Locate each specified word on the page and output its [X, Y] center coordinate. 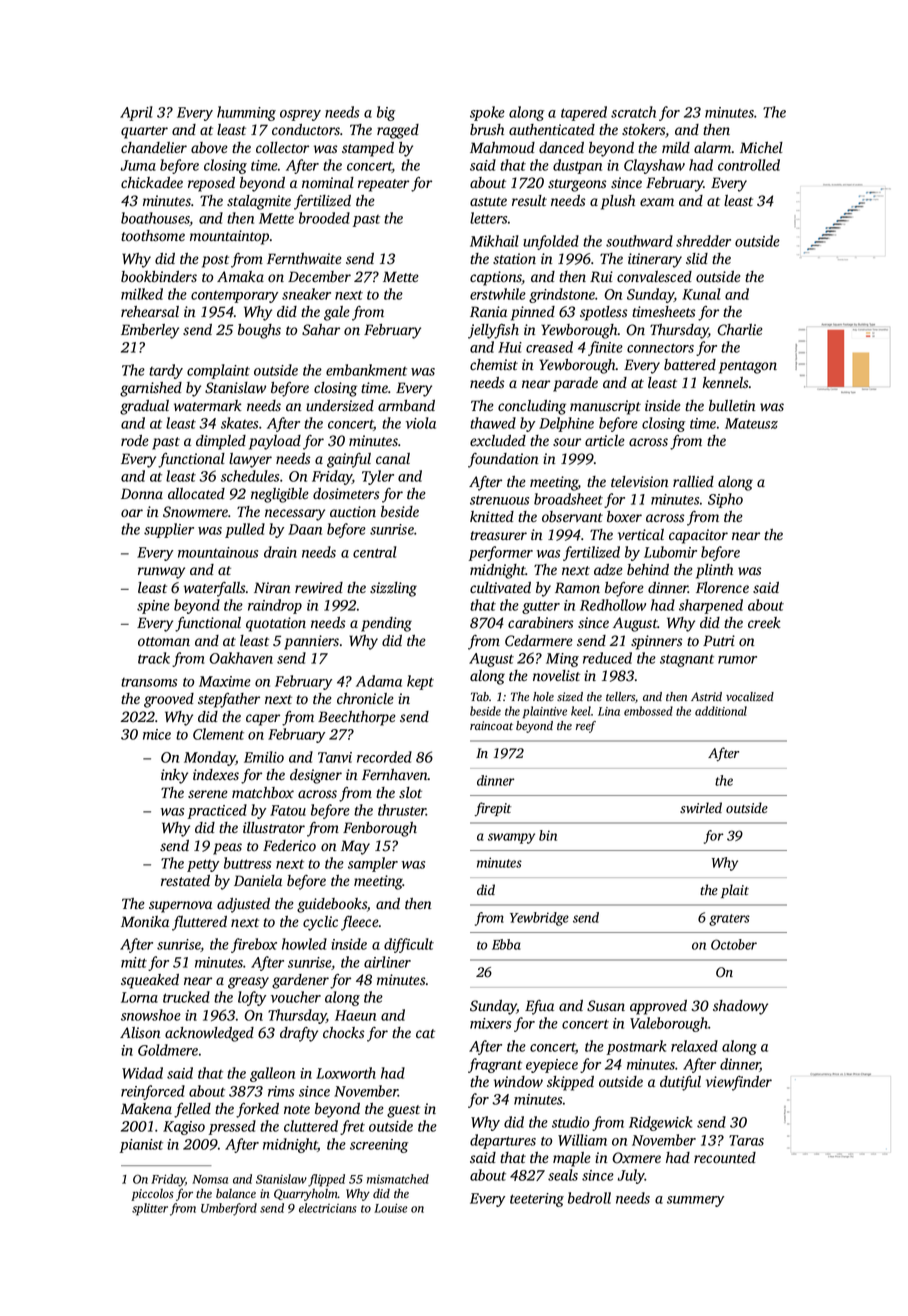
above [209, 148]
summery [695, 1201]
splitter [150, 1209]
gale [337, 313]
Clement [218, 734]
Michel [761, 147]
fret [352, 1127]
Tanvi [335, 757]
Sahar [321, 330]
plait [735, 891]
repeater [383, 185]
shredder [703, 241]
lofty [252, 998]
